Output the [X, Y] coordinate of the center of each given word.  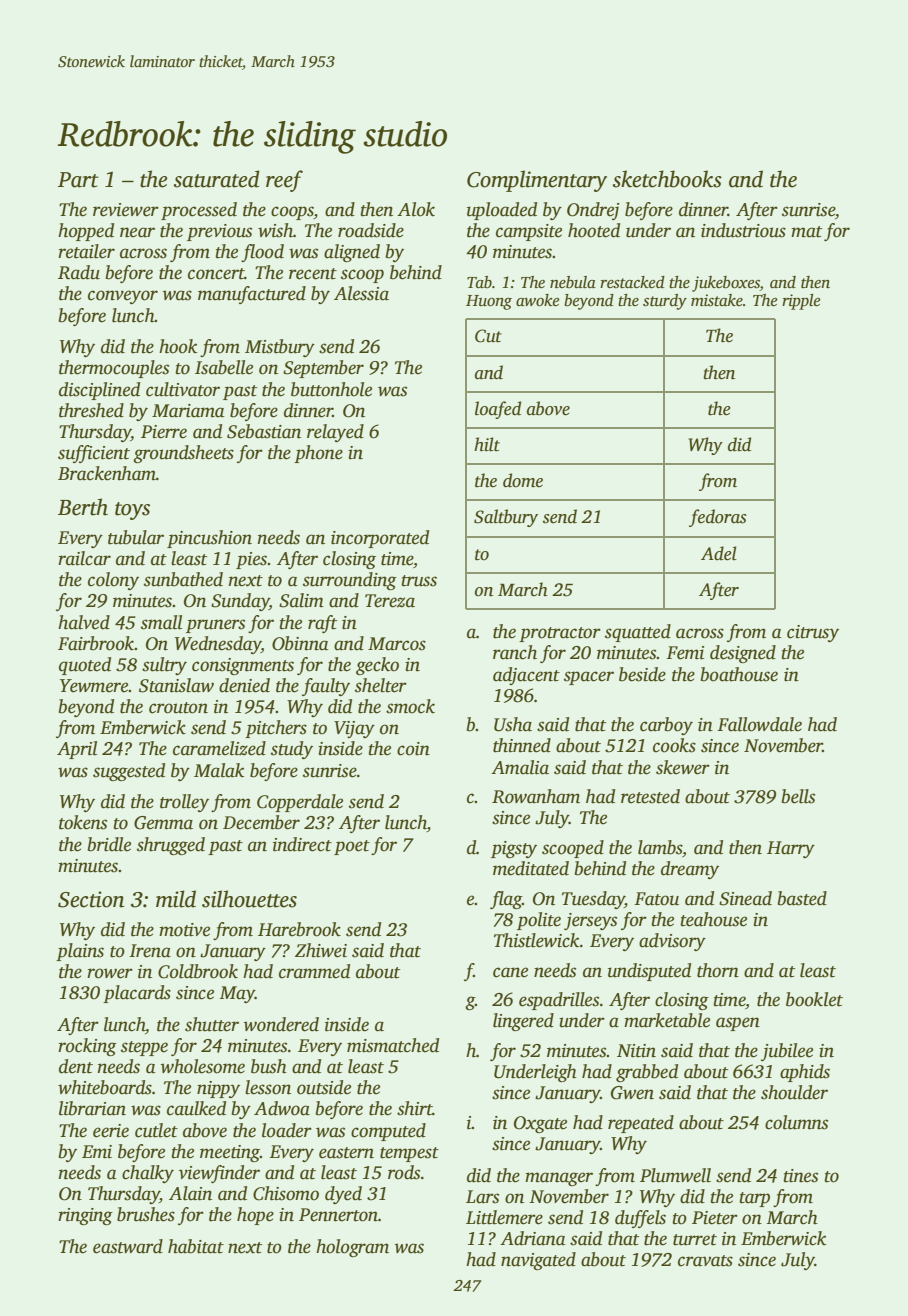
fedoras [718, 518]
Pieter [715, 1218]
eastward [128, 1246]
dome [523, 480]
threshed [91, 410]
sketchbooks [667, 179]
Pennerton [338, 1215]
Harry [791, 849]
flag [506, 900]
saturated [217, 179]
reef [284, 181]
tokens [83, 822]
